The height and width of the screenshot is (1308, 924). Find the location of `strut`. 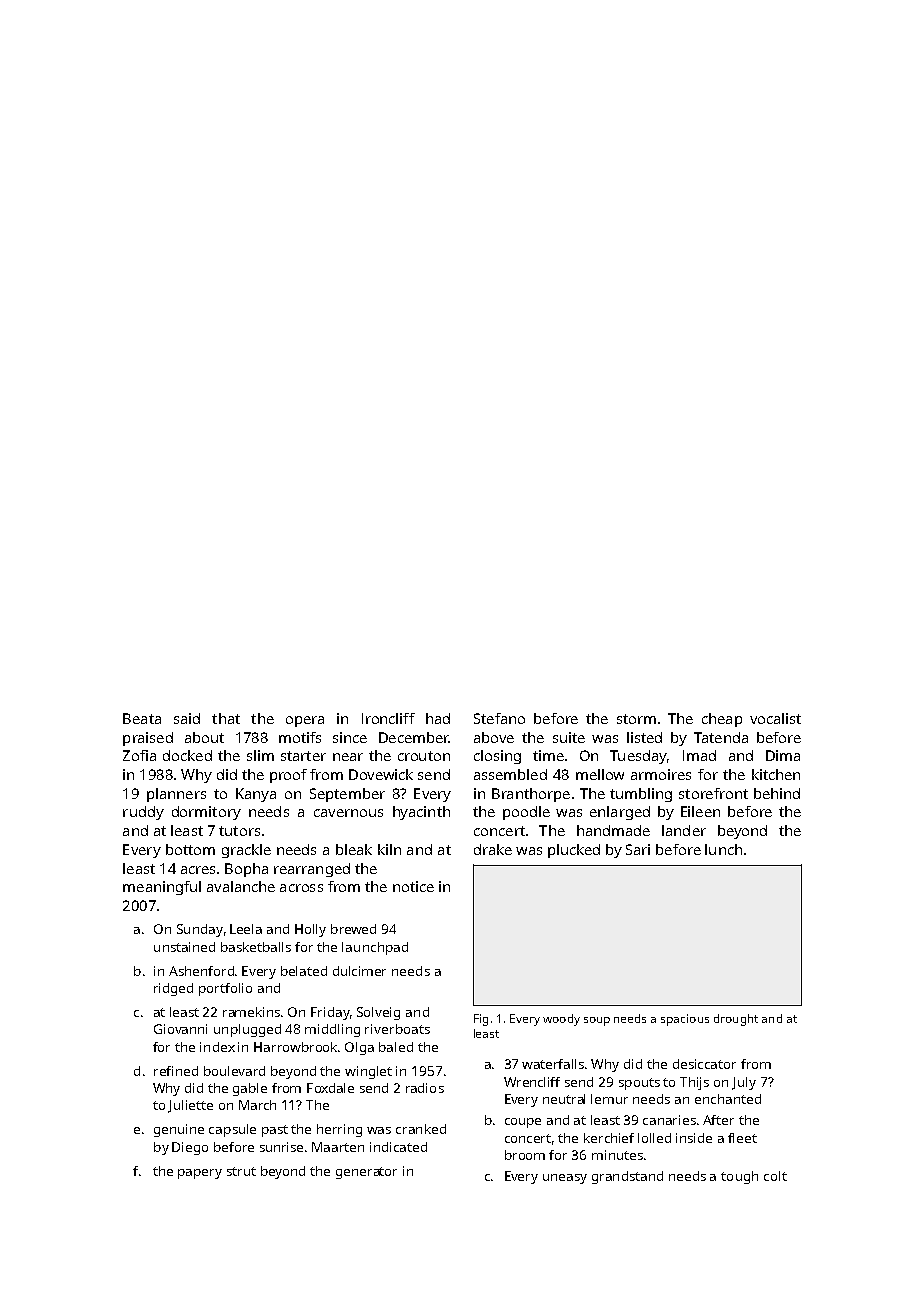

strut is located at coordinates (241, 1171).
